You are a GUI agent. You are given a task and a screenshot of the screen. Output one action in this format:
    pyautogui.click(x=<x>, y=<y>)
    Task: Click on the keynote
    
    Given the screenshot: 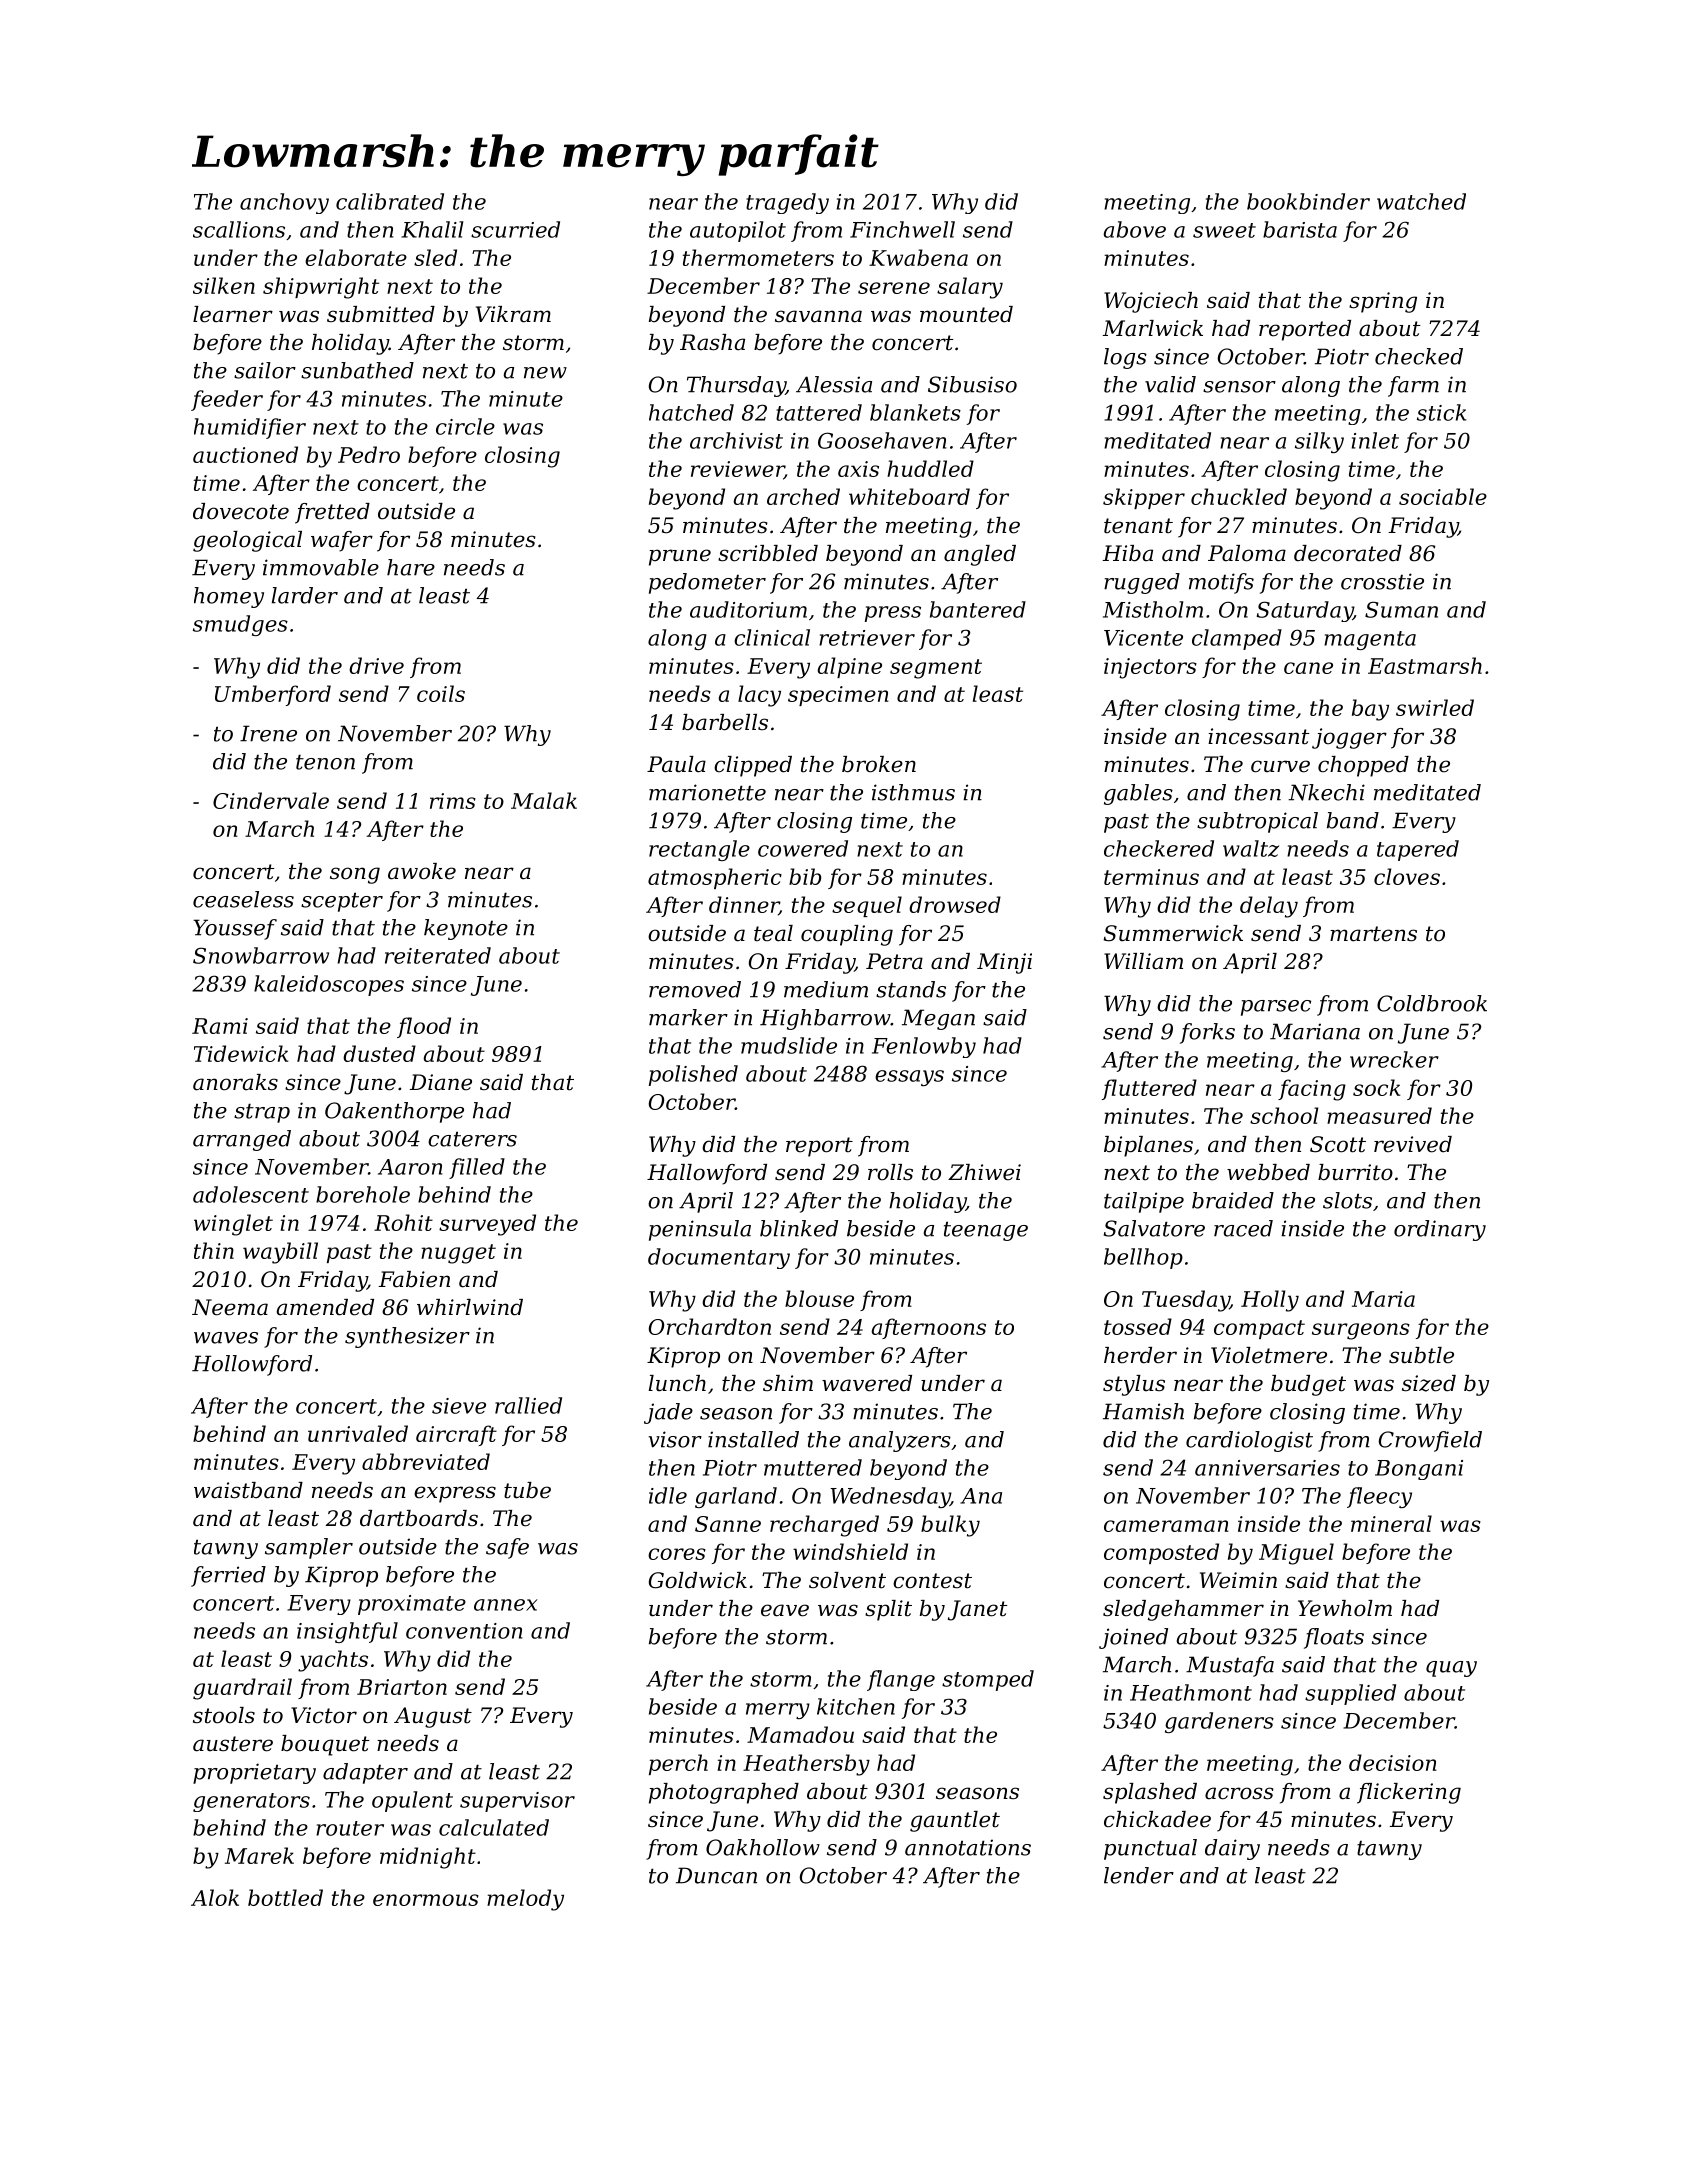 What is the action you would take?
    pyautogui.click(x=466, y=929)
